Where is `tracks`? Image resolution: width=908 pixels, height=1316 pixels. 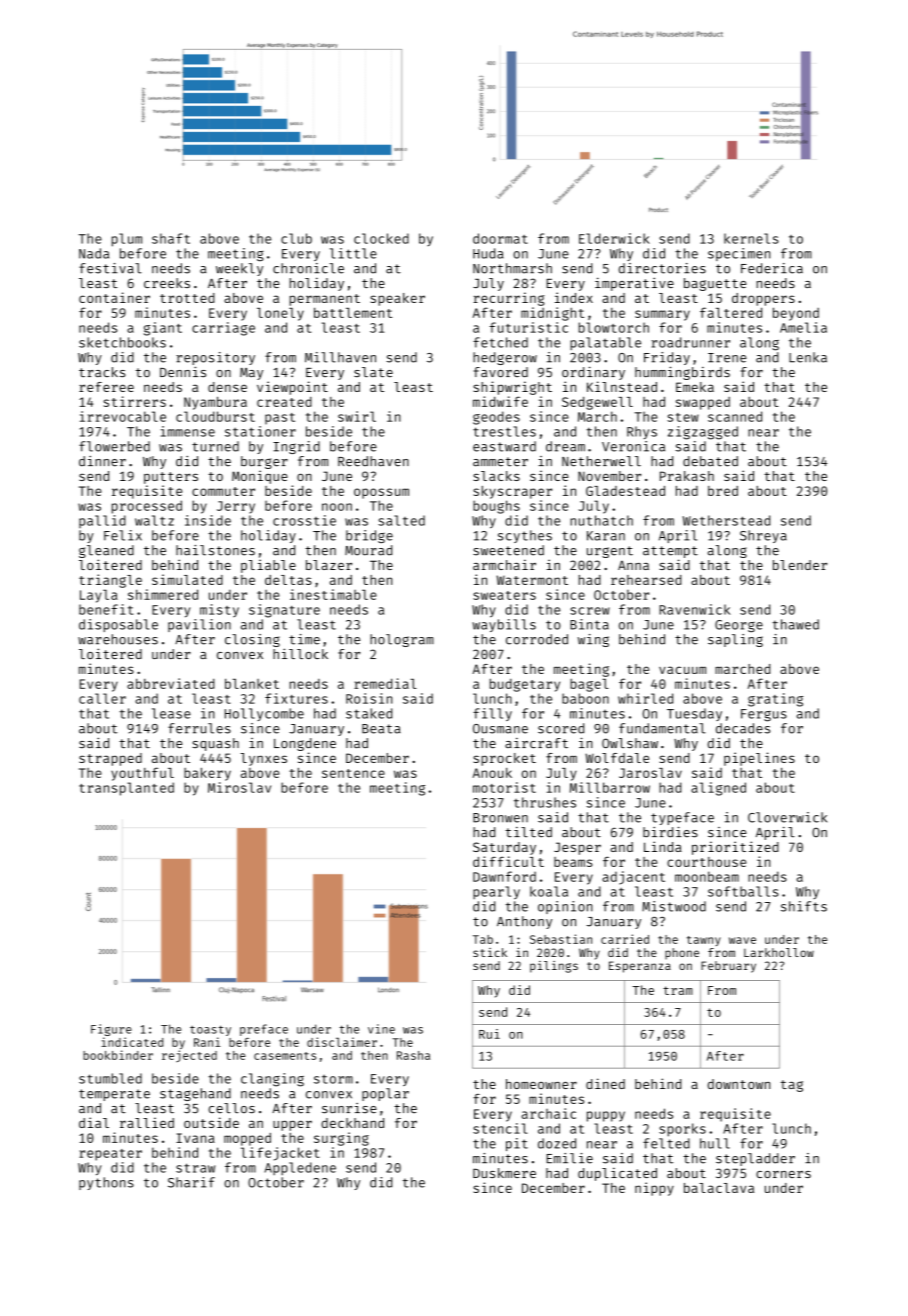 tracks is located at coordinates (102, 372).
